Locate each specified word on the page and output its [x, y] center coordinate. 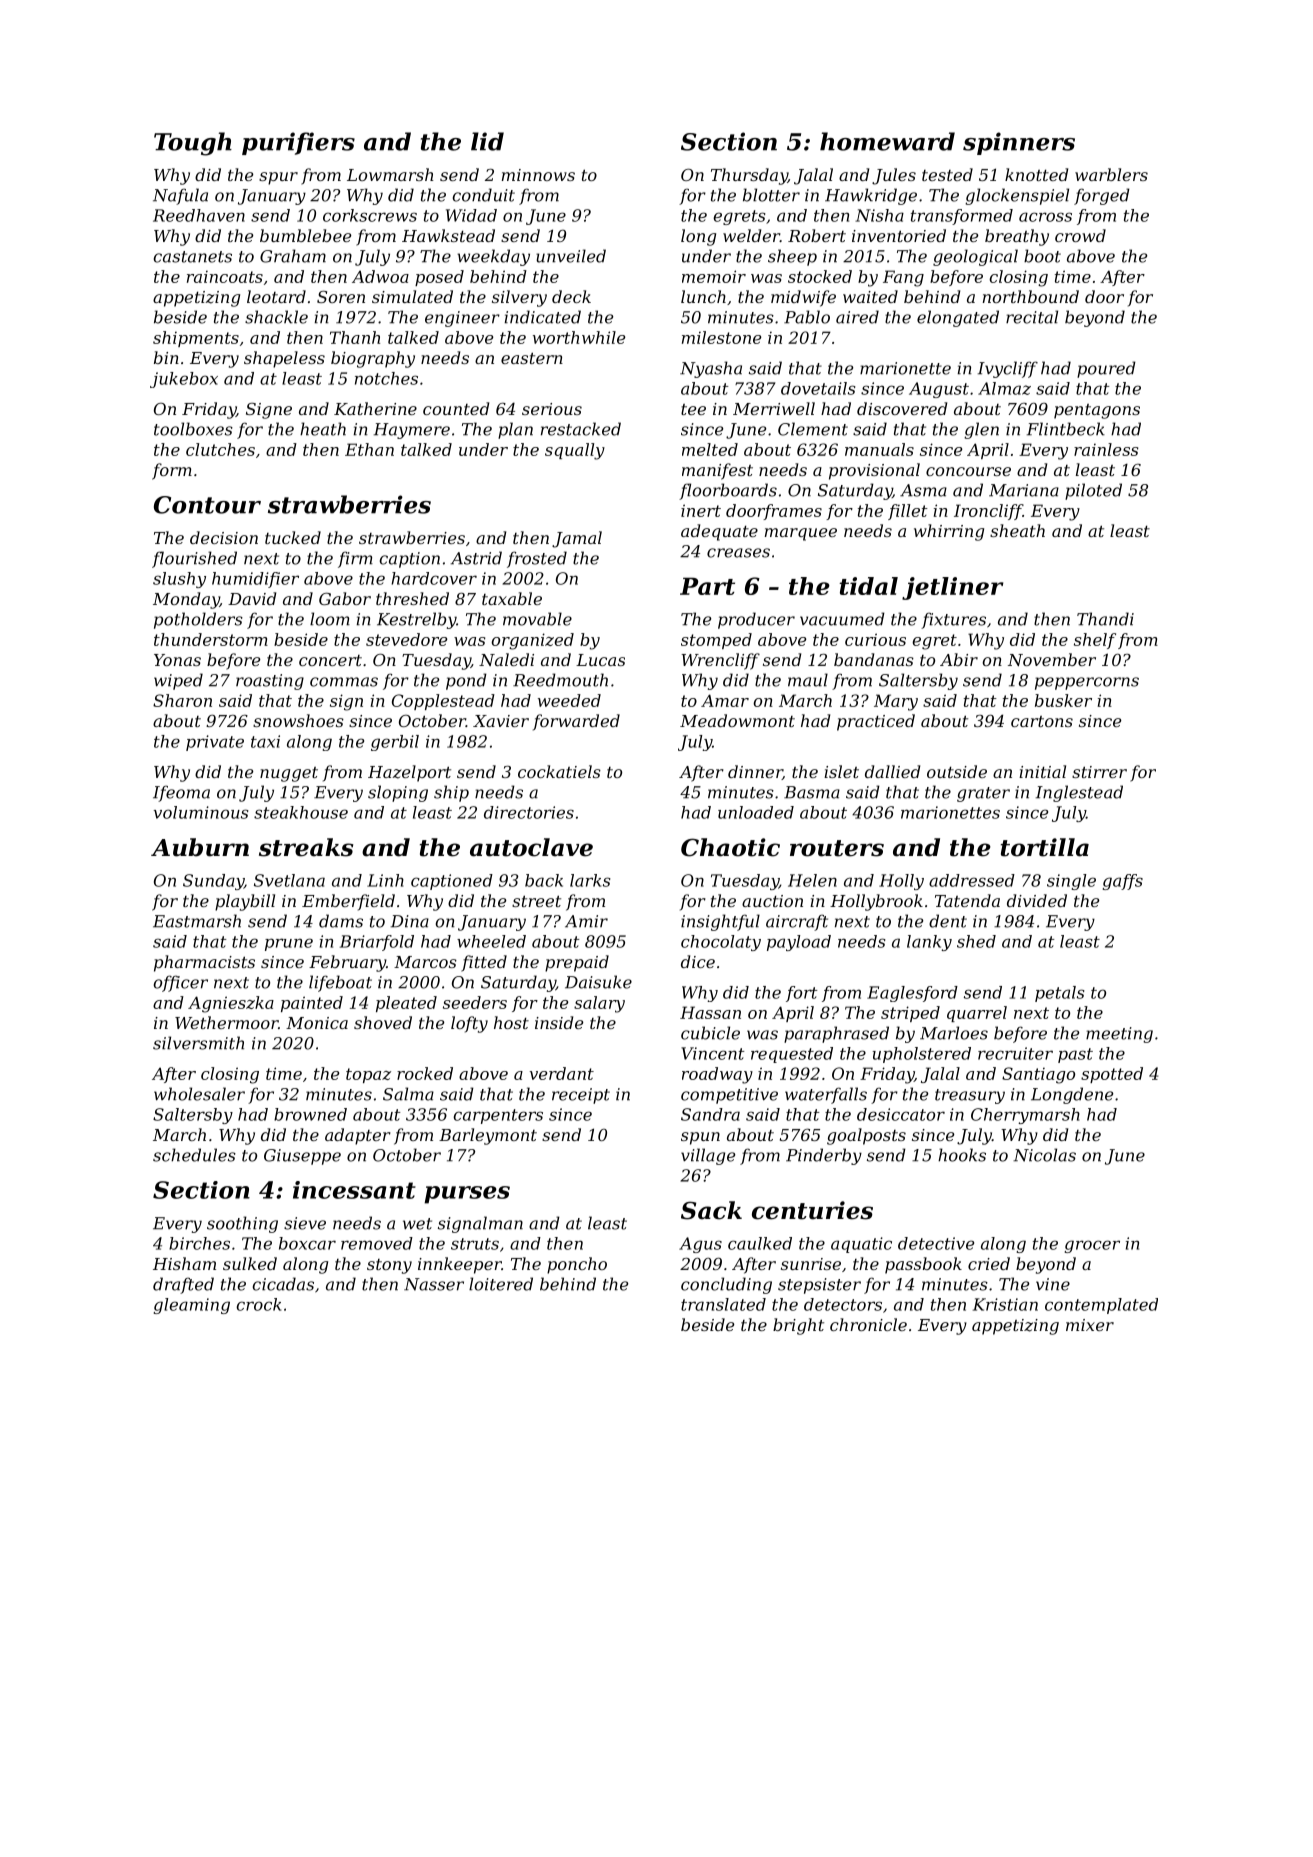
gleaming [192, 1306]
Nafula [180, 196]
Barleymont [488, 1136]
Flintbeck [1066, 429]
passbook [923, 1265]
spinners [1019, 143]
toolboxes [193, 429]
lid [487, 141]
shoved [383, 1022]
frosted [537, 559]
